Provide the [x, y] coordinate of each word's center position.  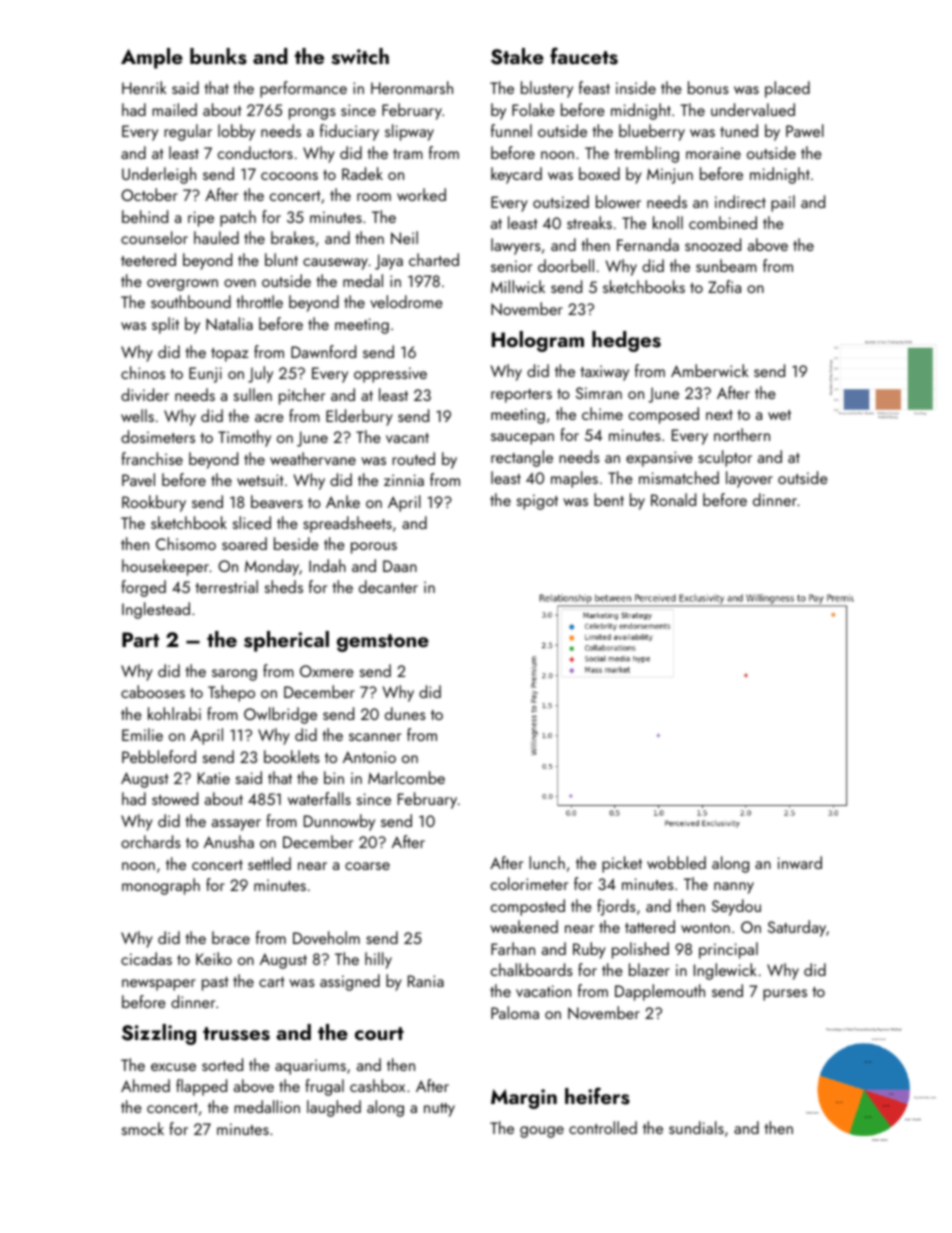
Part [140, 639]
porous [374, 548]
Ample [152, 58]
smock [143, 1128]
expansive [659, 459]
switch [360, 56]
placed [787, 89]
